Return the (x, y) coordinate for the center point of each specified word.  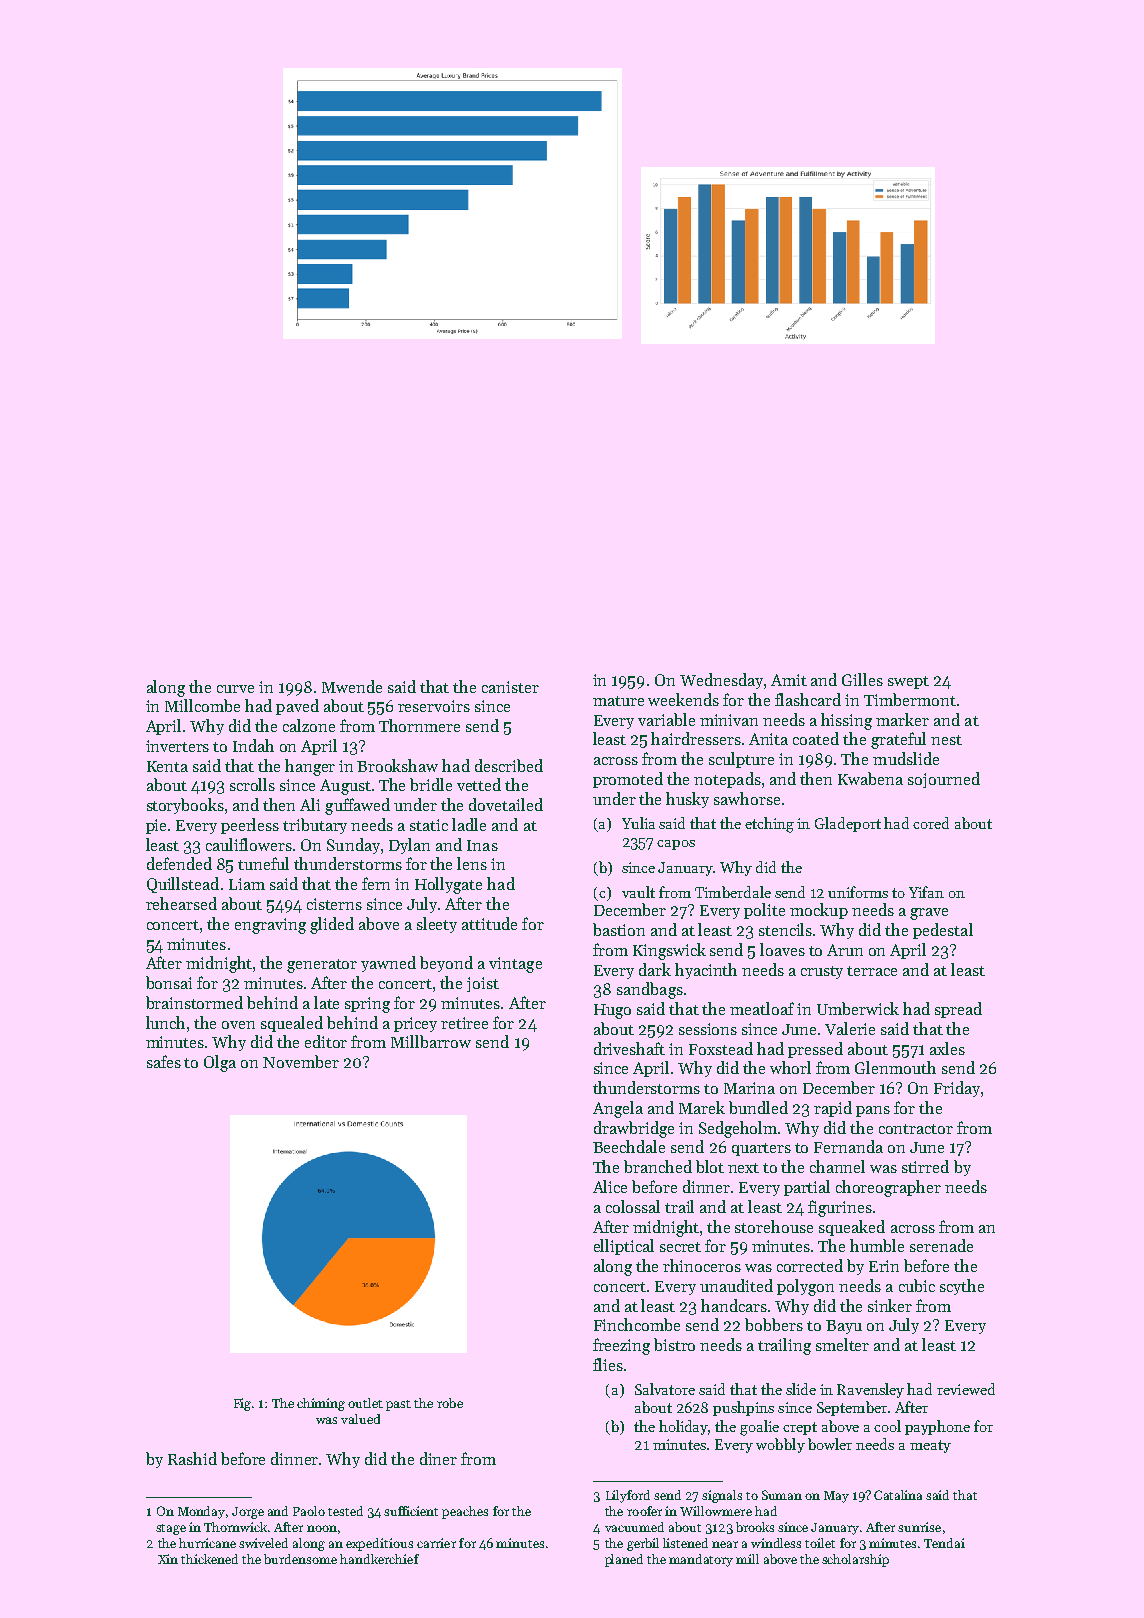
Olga (220, 1063)
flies (608, 1364)
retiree (464, 1023)
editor (326, 1041)
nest (946, 740)
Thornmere (419, 725)
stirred (925, 1166)
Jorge (248, 1513)
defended (179, 863)
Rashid (192, 1458)
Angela (618, 1109)
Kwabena (870, 778)
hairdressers (696, 738)
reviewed (966, 1389)
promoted (628, 780)
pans (873, 1111)
